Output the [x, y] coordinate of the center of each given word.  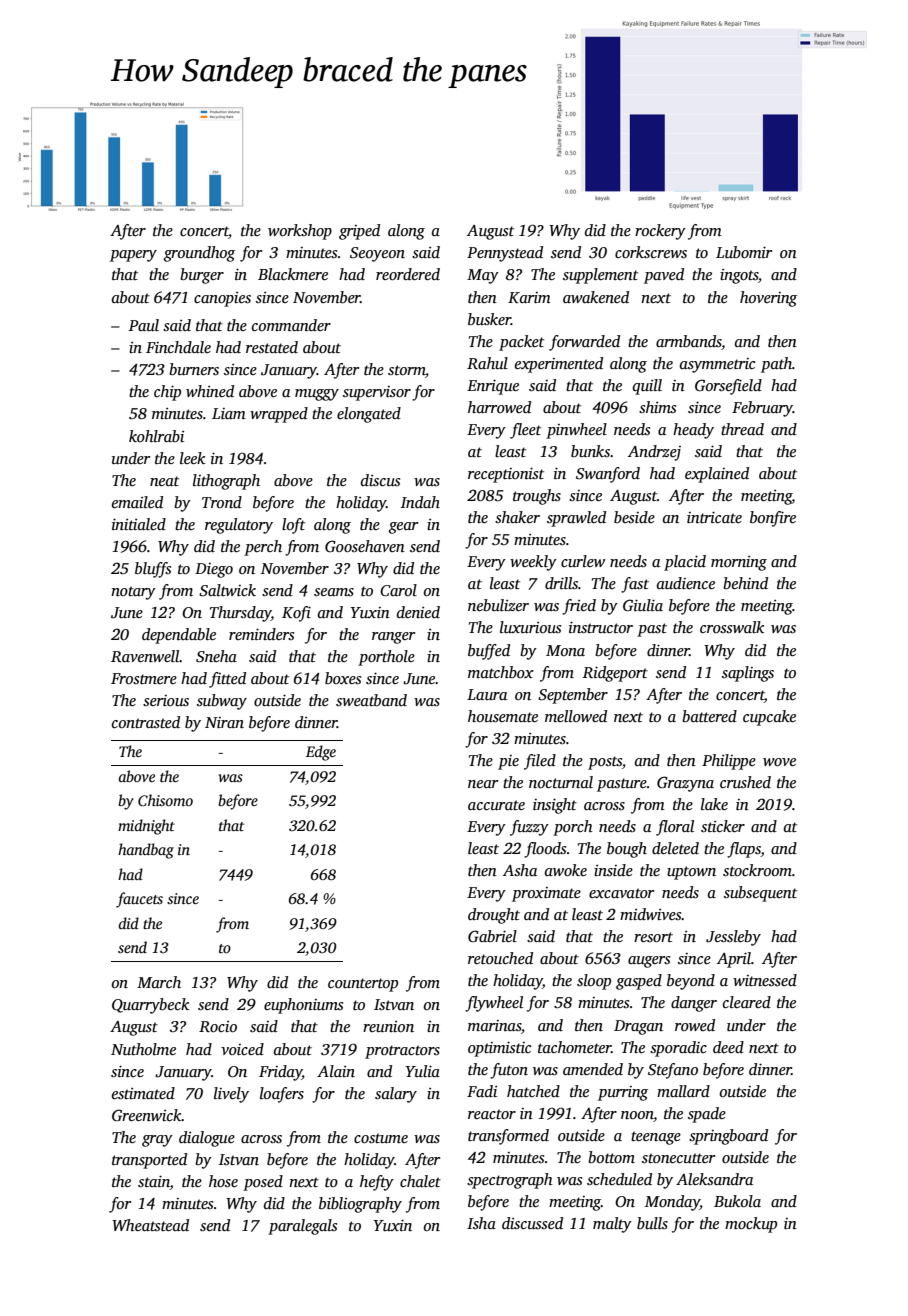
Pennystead [505, 254]
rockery [660, 232]
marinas [494, 1025]
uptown [691, 873]
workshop [300, 232]
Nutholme [143, 1049]
